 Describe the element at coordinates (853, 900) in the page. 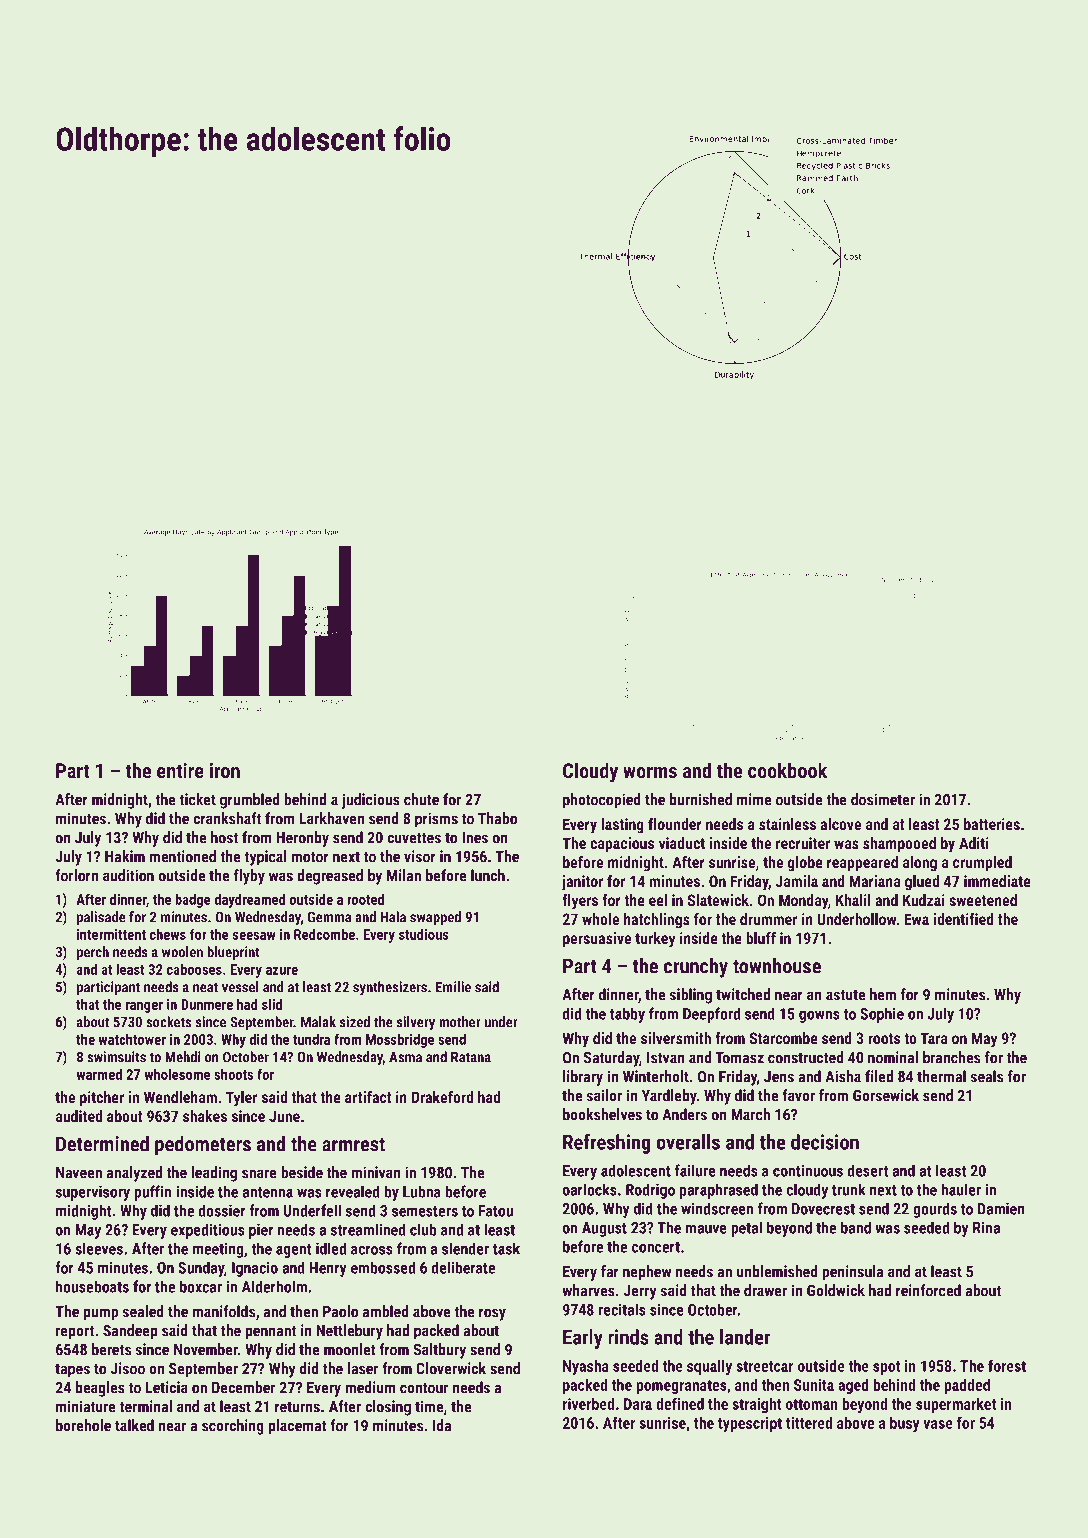

I see `Khalil` at that location.
